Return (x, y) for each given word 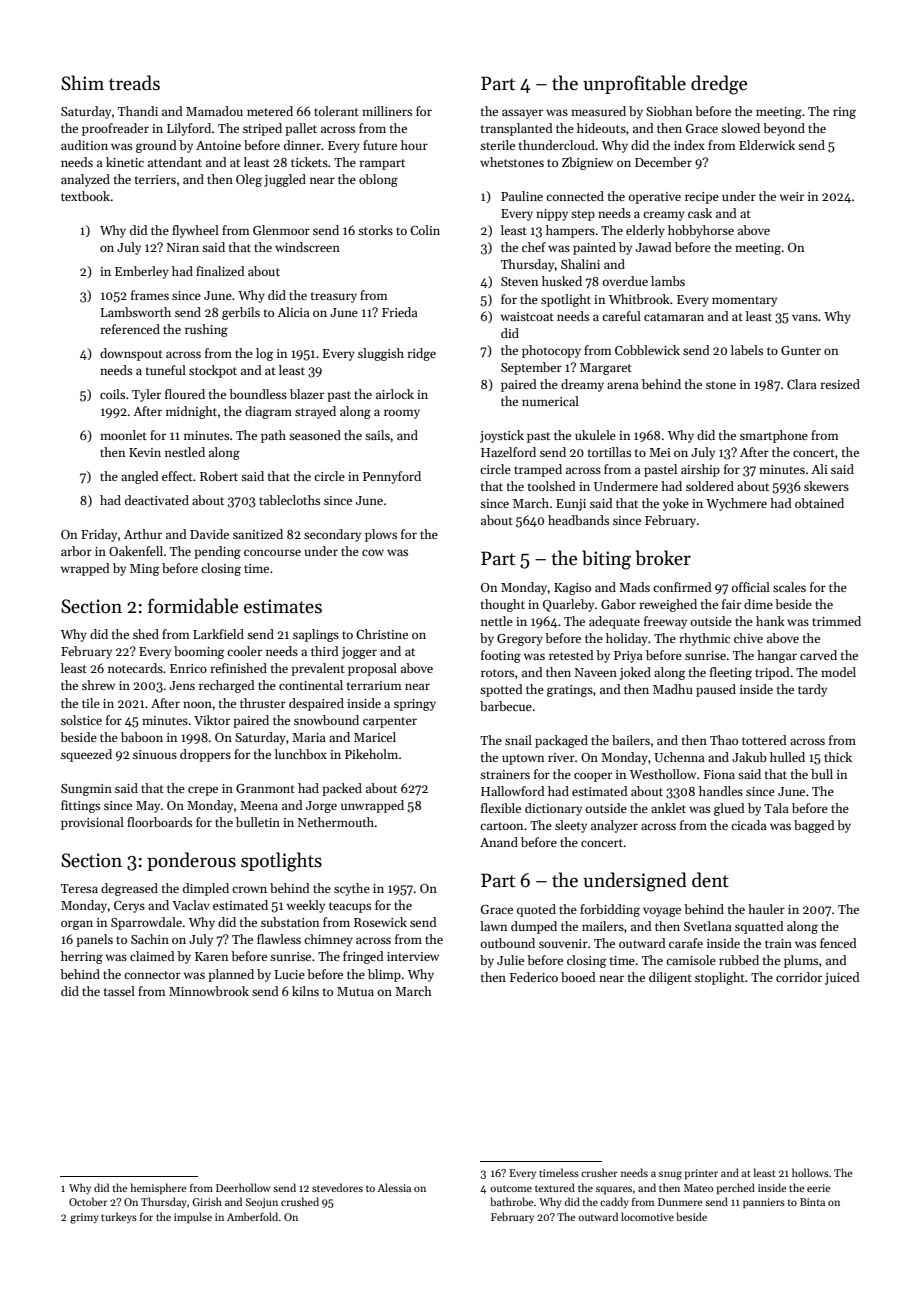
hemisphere (159, 1188)
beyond (784, 129)
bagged (814, 826)
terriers (155, 179)
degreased (129, 889)
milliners (387, 111)
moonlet (123, 435)
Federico (534, 977)
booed (578, 977)
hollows (810, 1172)
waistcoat (527, 316)
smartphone (774, 436)
